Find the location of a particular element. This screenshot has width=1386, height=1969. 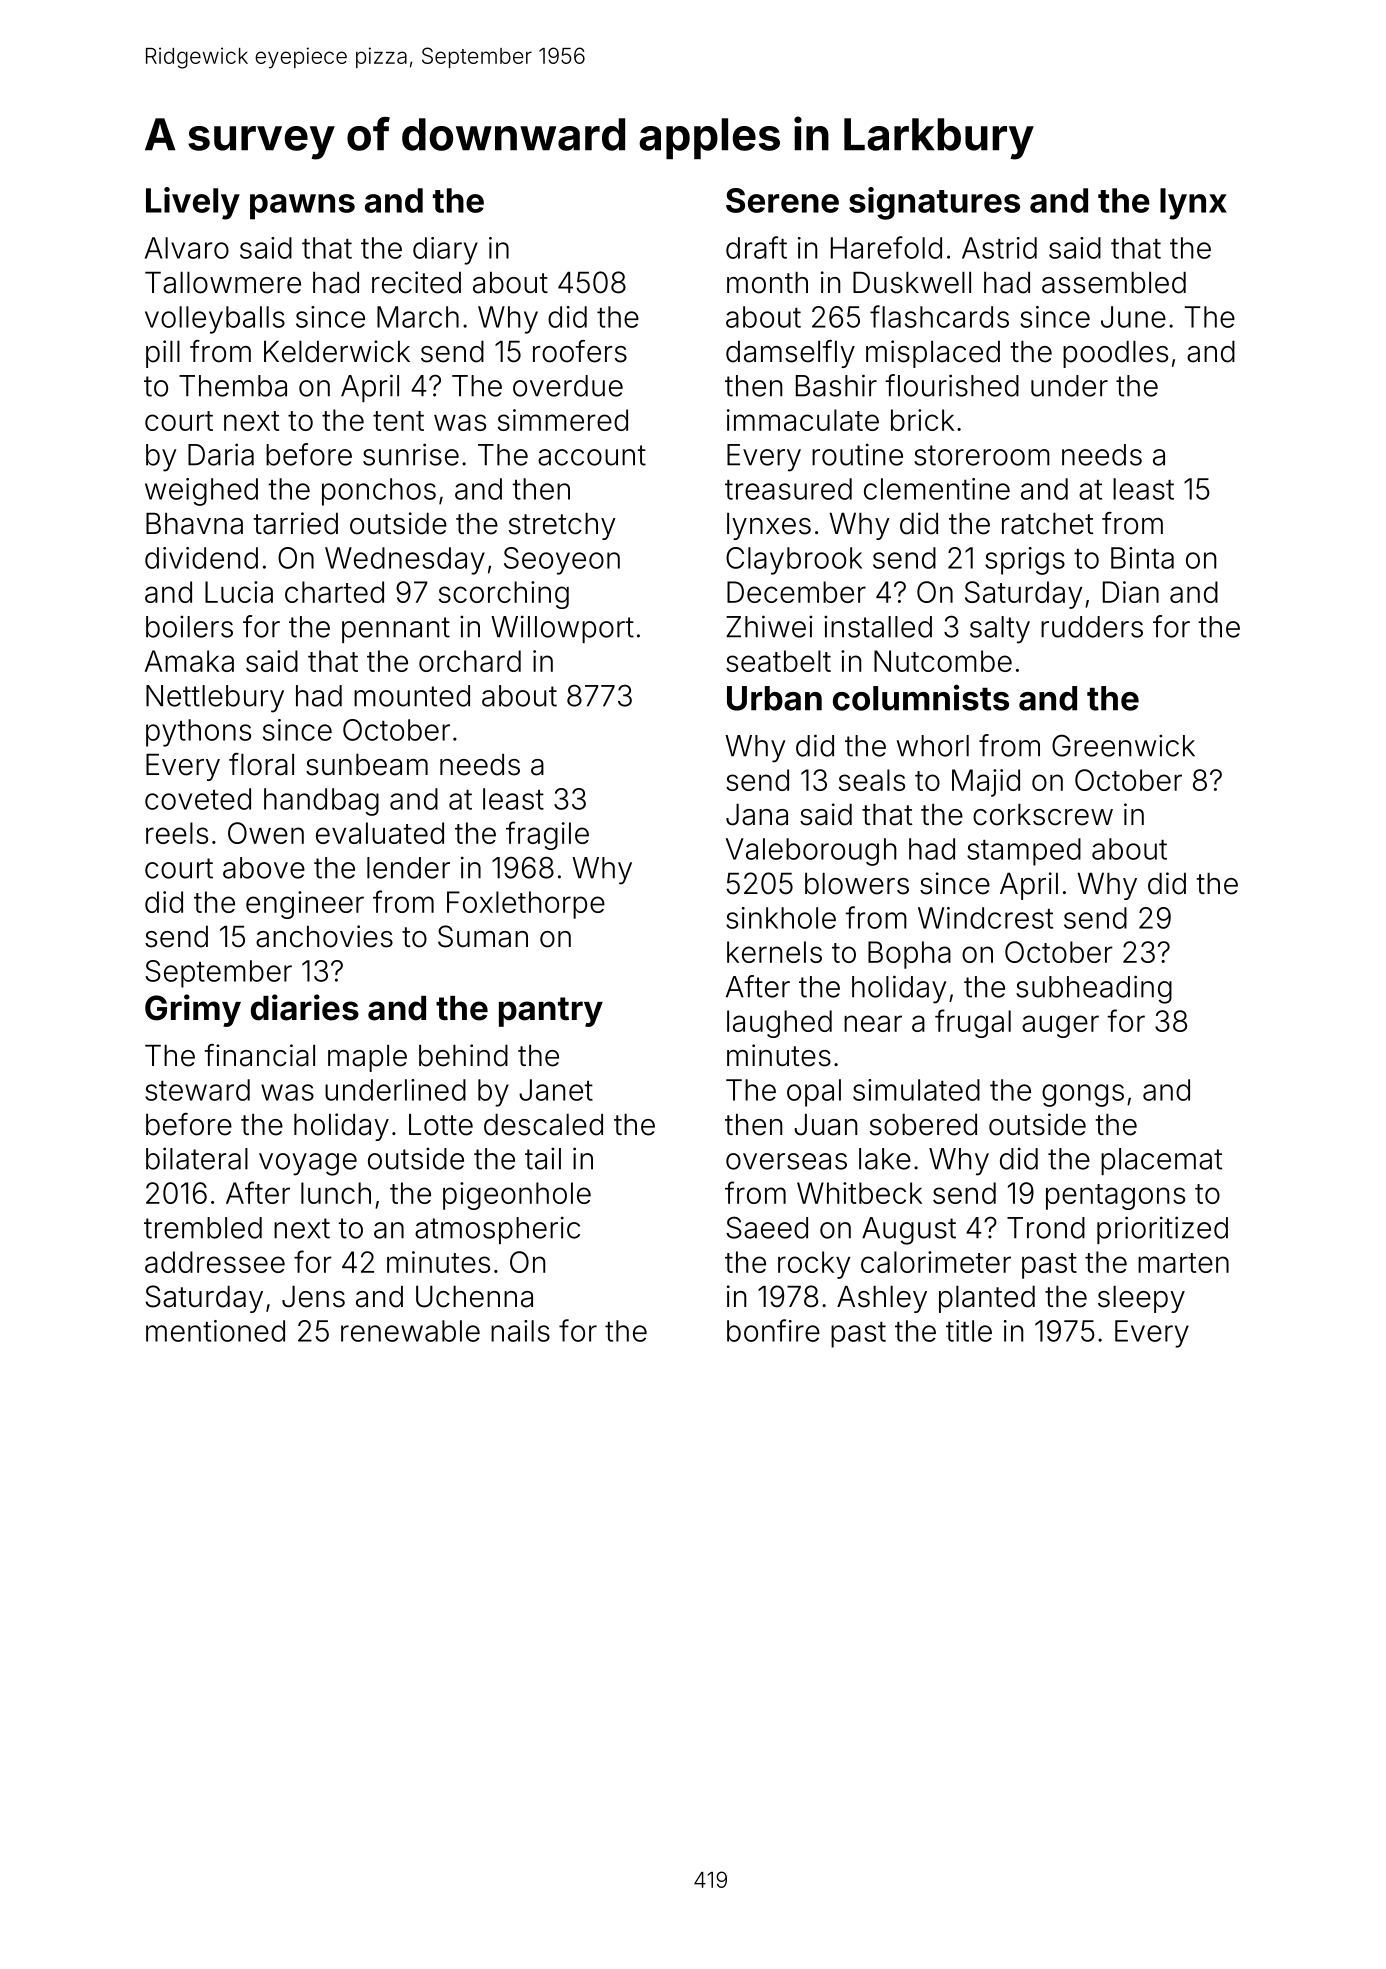

volleyballs is located at coordinates (215, 320).
